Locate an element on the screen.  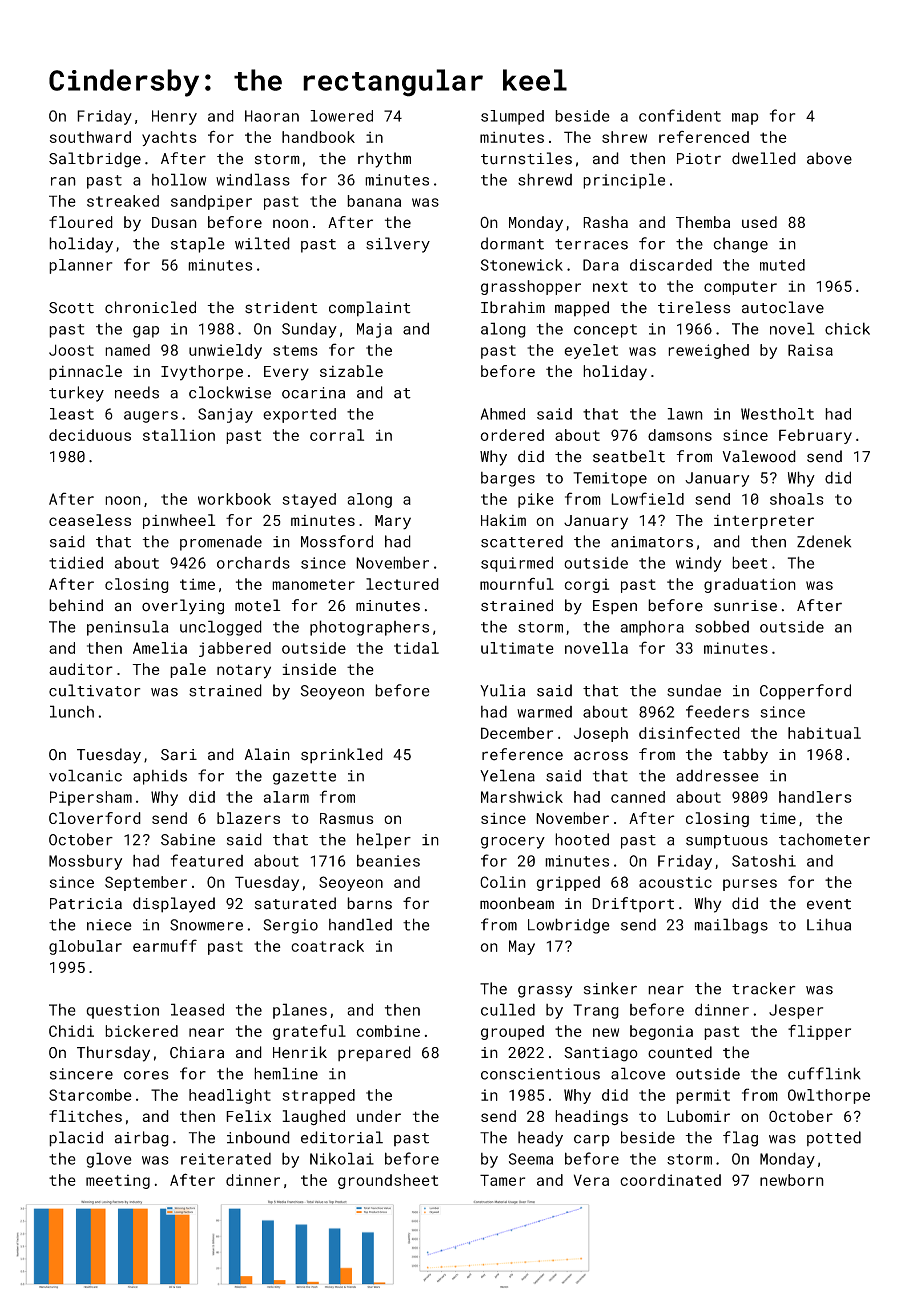
potted is located at coordinates (834, 1138).
